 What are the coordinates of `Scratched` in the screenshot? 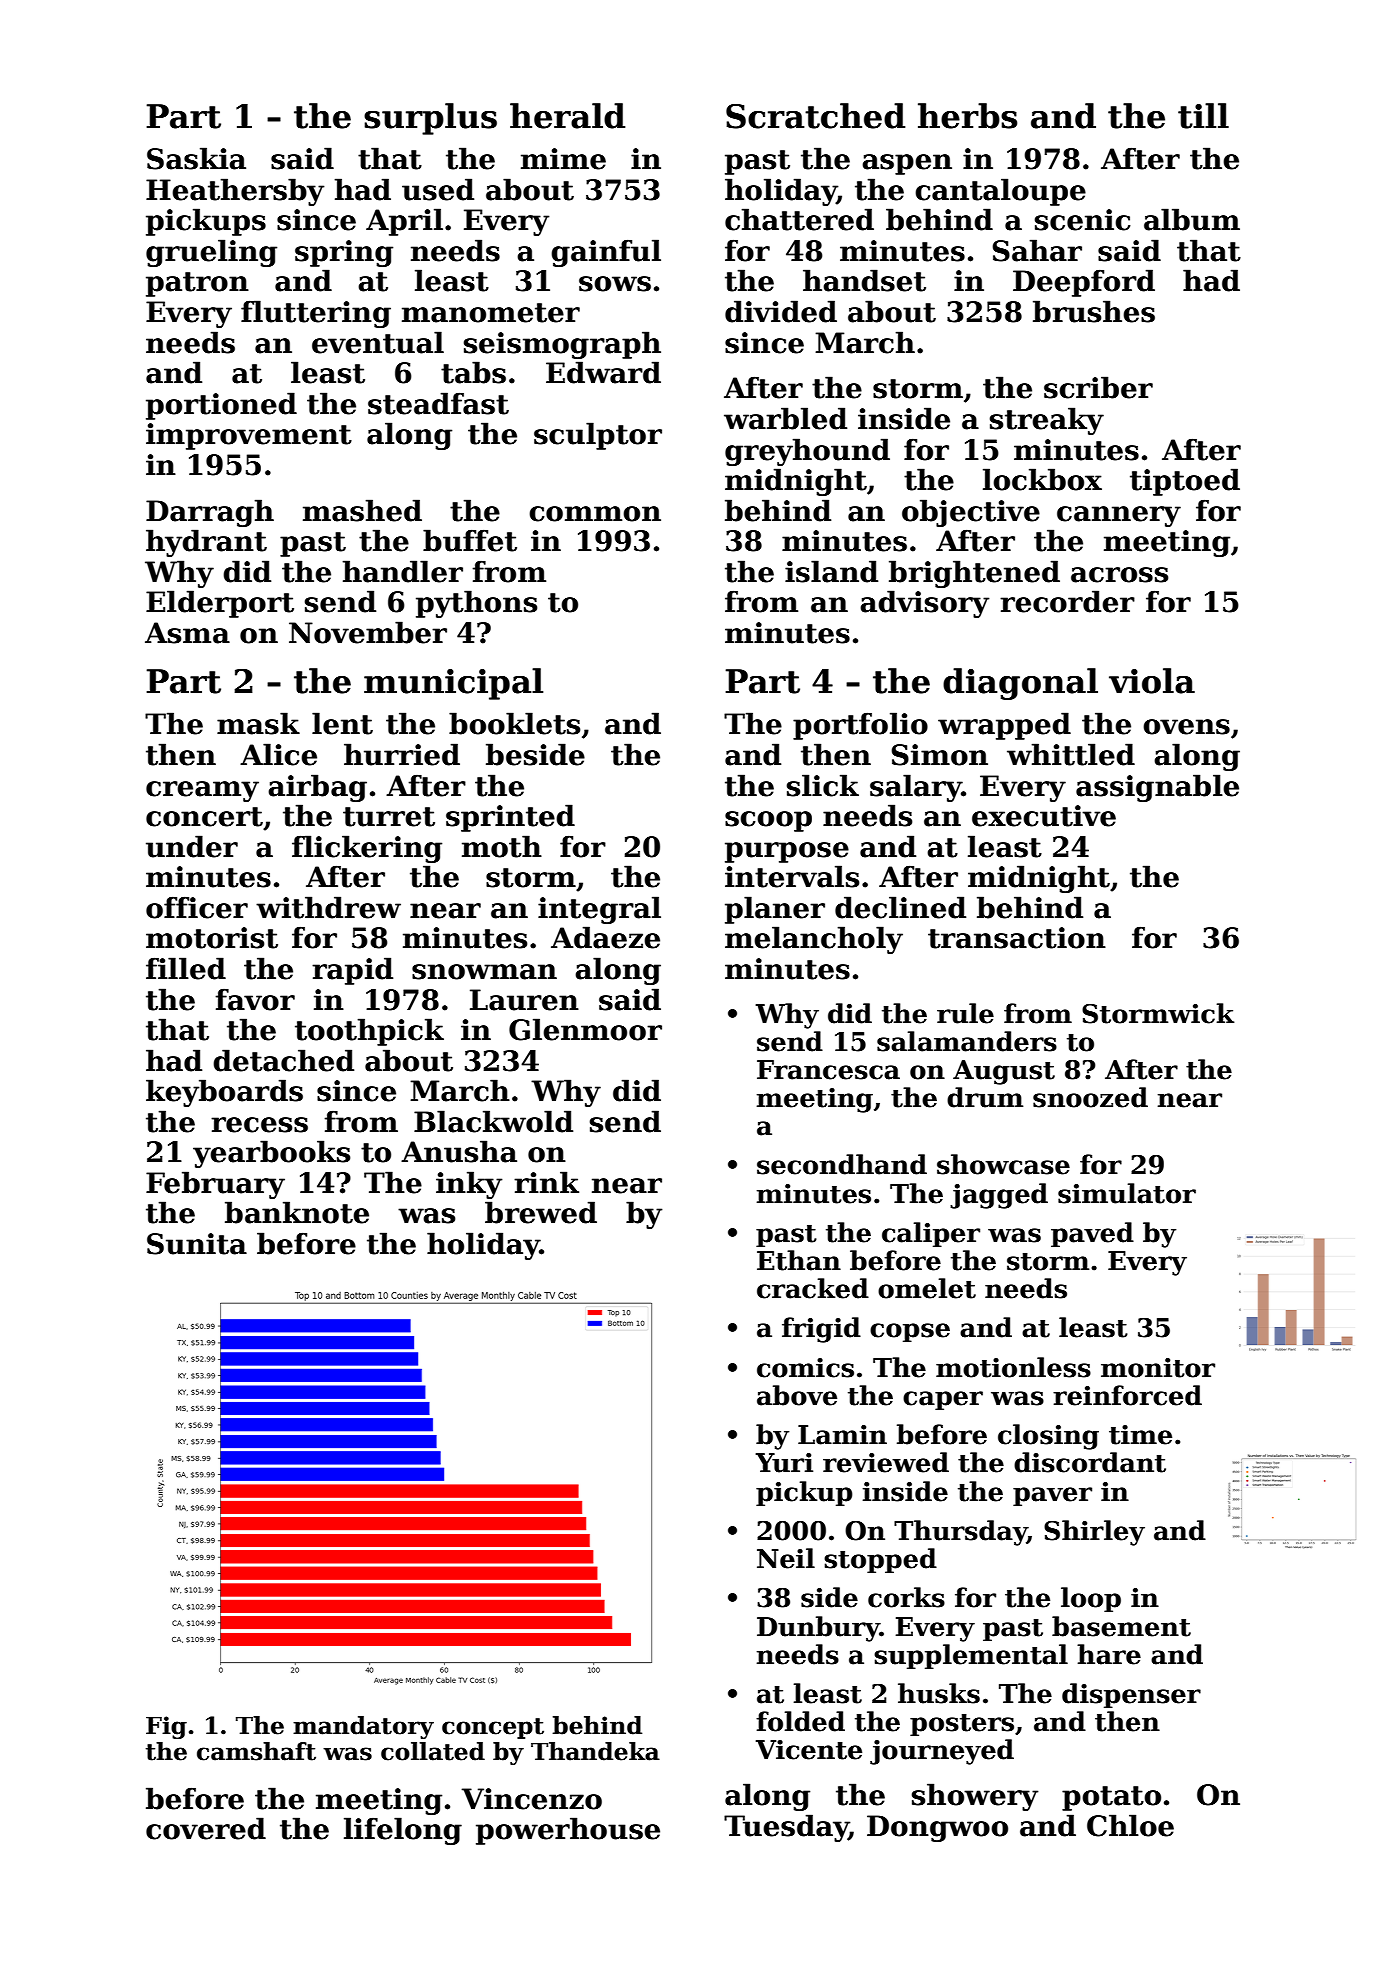 It's located at (815, 116).
